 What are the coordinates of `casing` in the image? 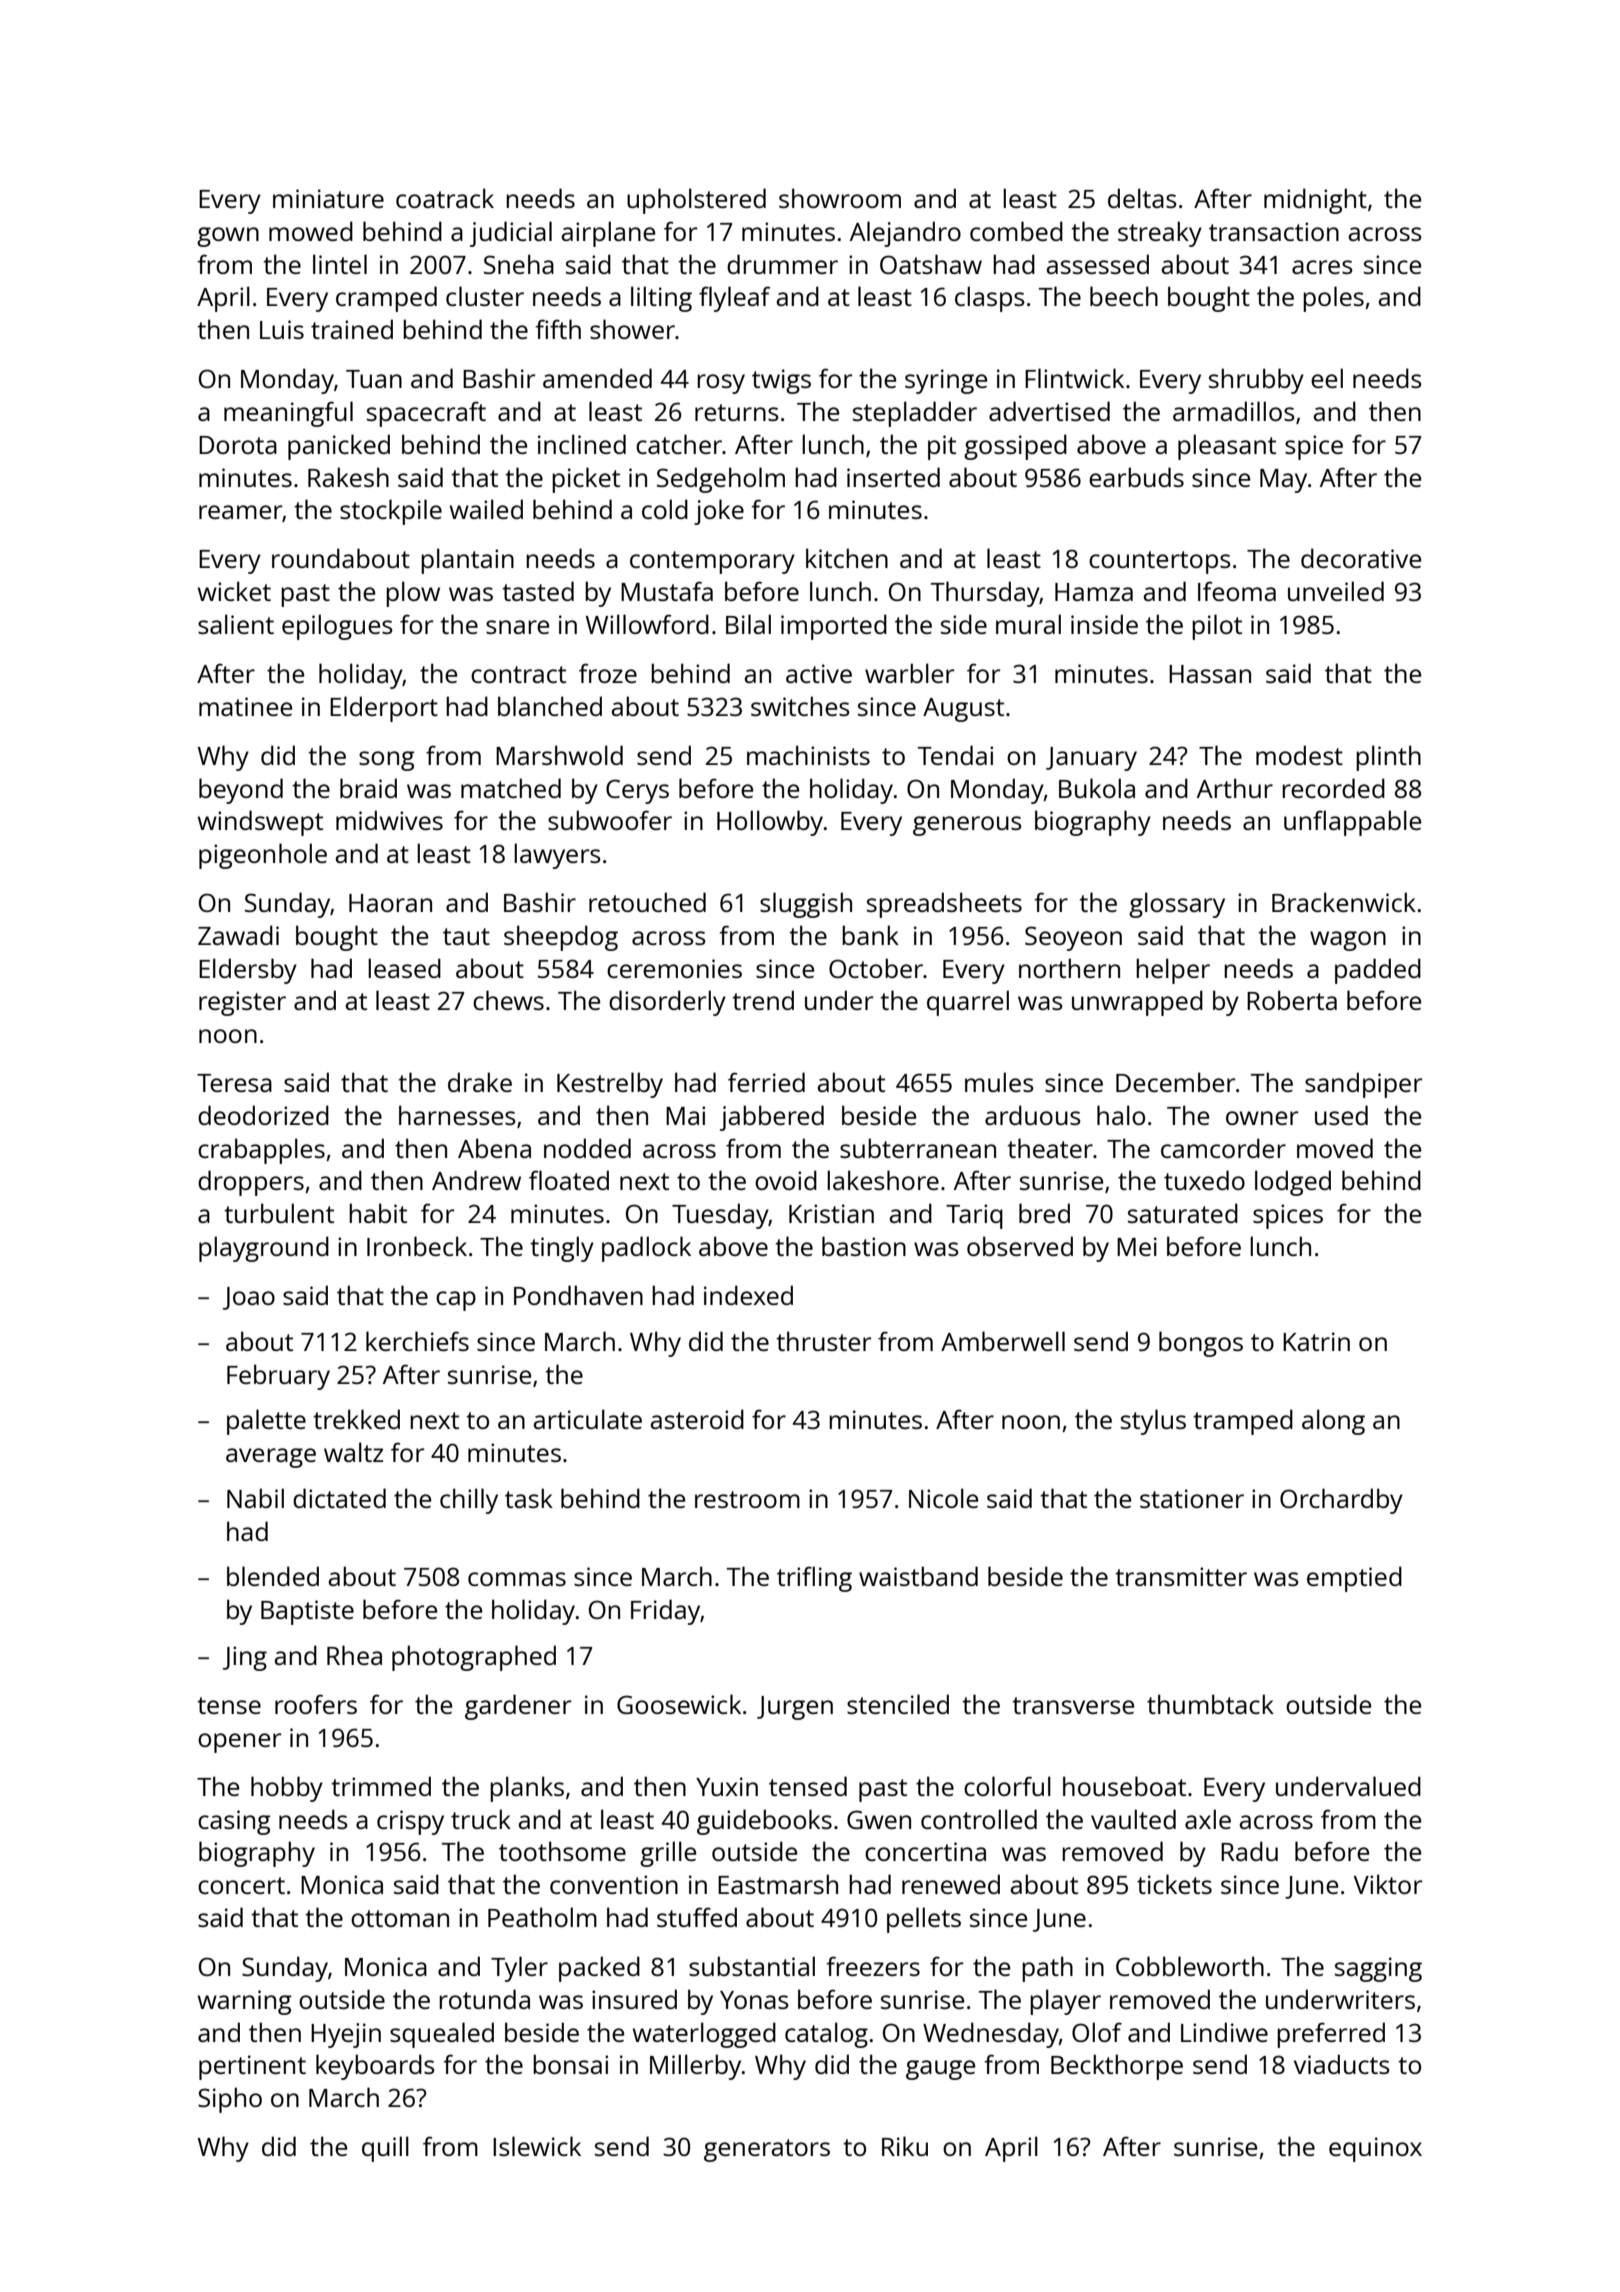 It's located at (234, 1822).
